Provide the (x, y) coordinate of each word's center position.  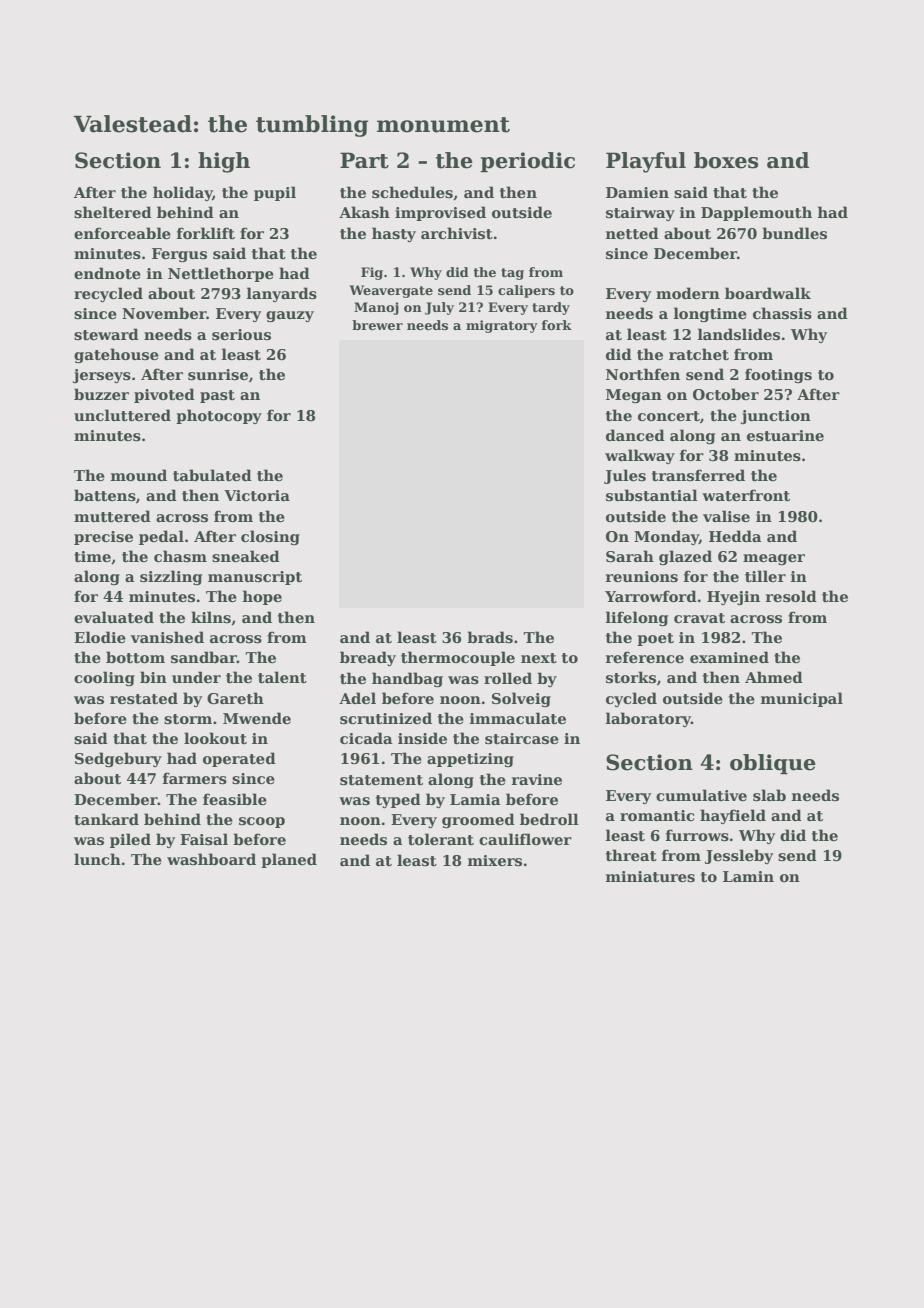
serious (241, 335)
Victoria (257, 496)
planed (289, 860)
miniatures (650, 877)
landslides (739, 334)
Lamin (748, 876)
